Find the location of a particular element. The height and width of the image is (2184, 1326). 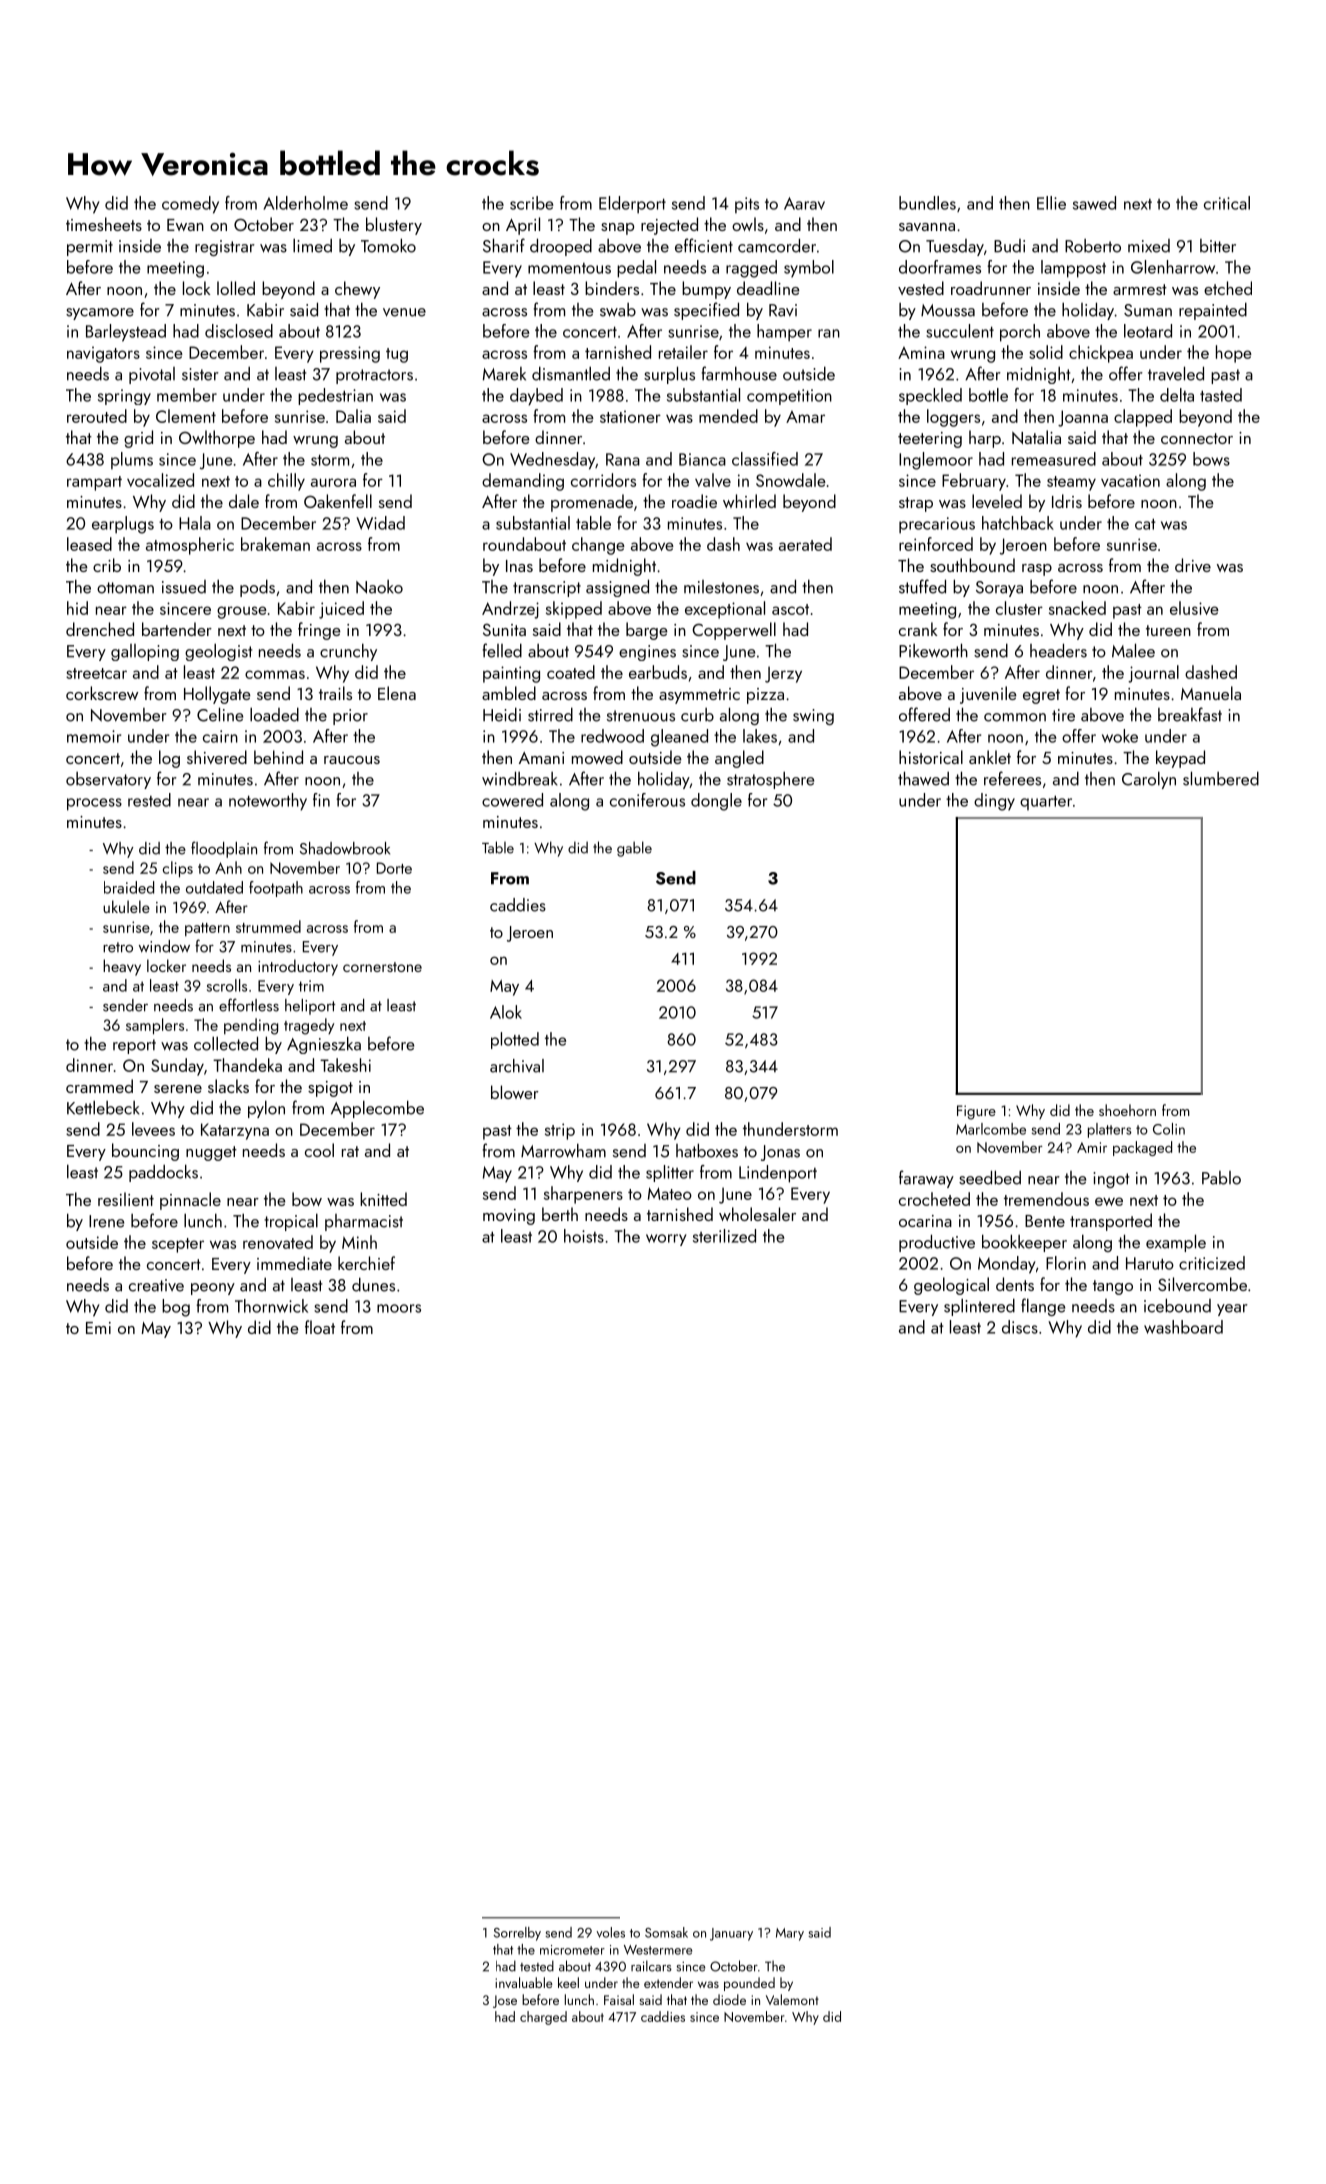

railcars is located at coordinates (651, 1966).
